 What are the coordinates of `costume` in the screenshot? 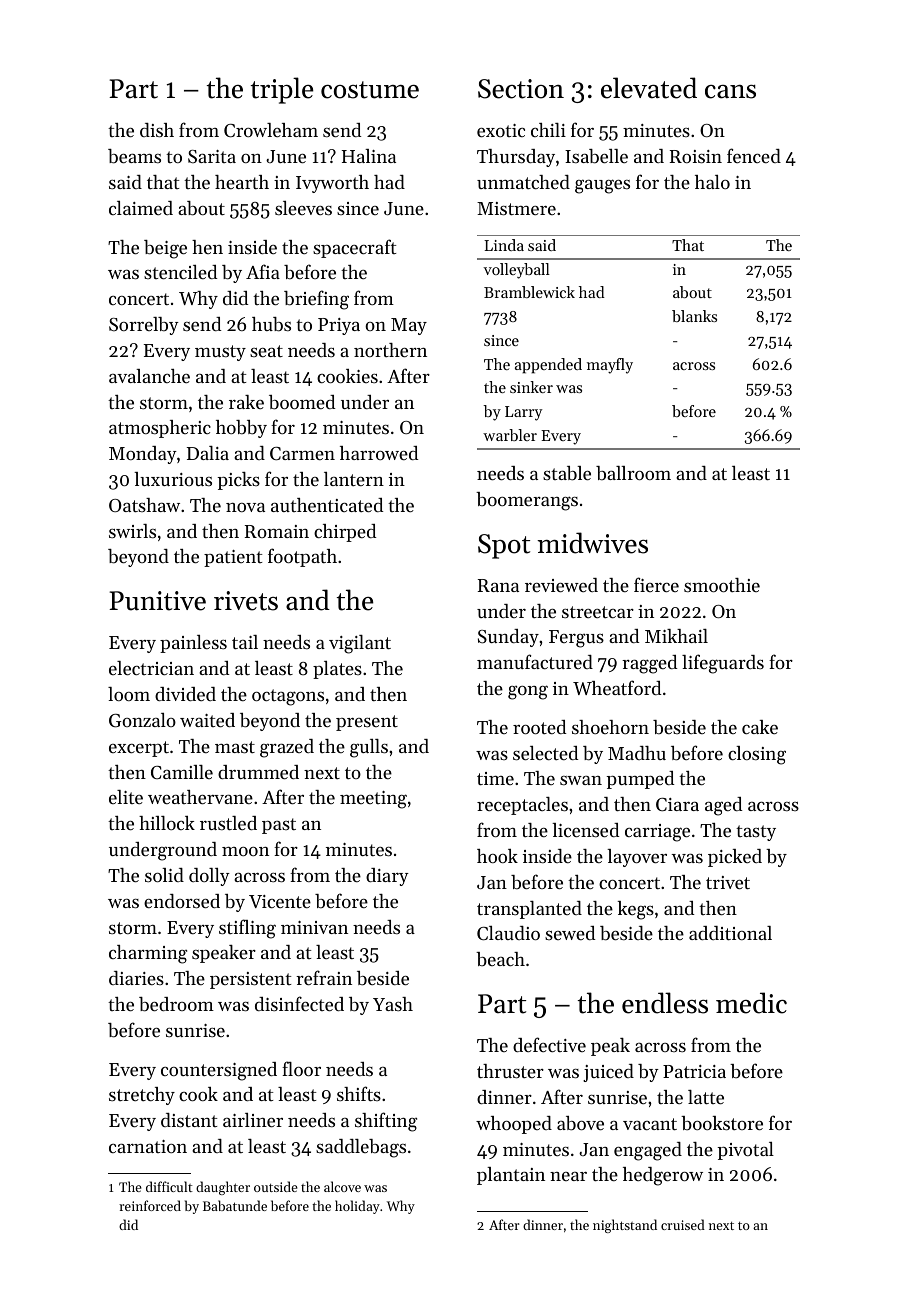 It's located at (370, 90).
